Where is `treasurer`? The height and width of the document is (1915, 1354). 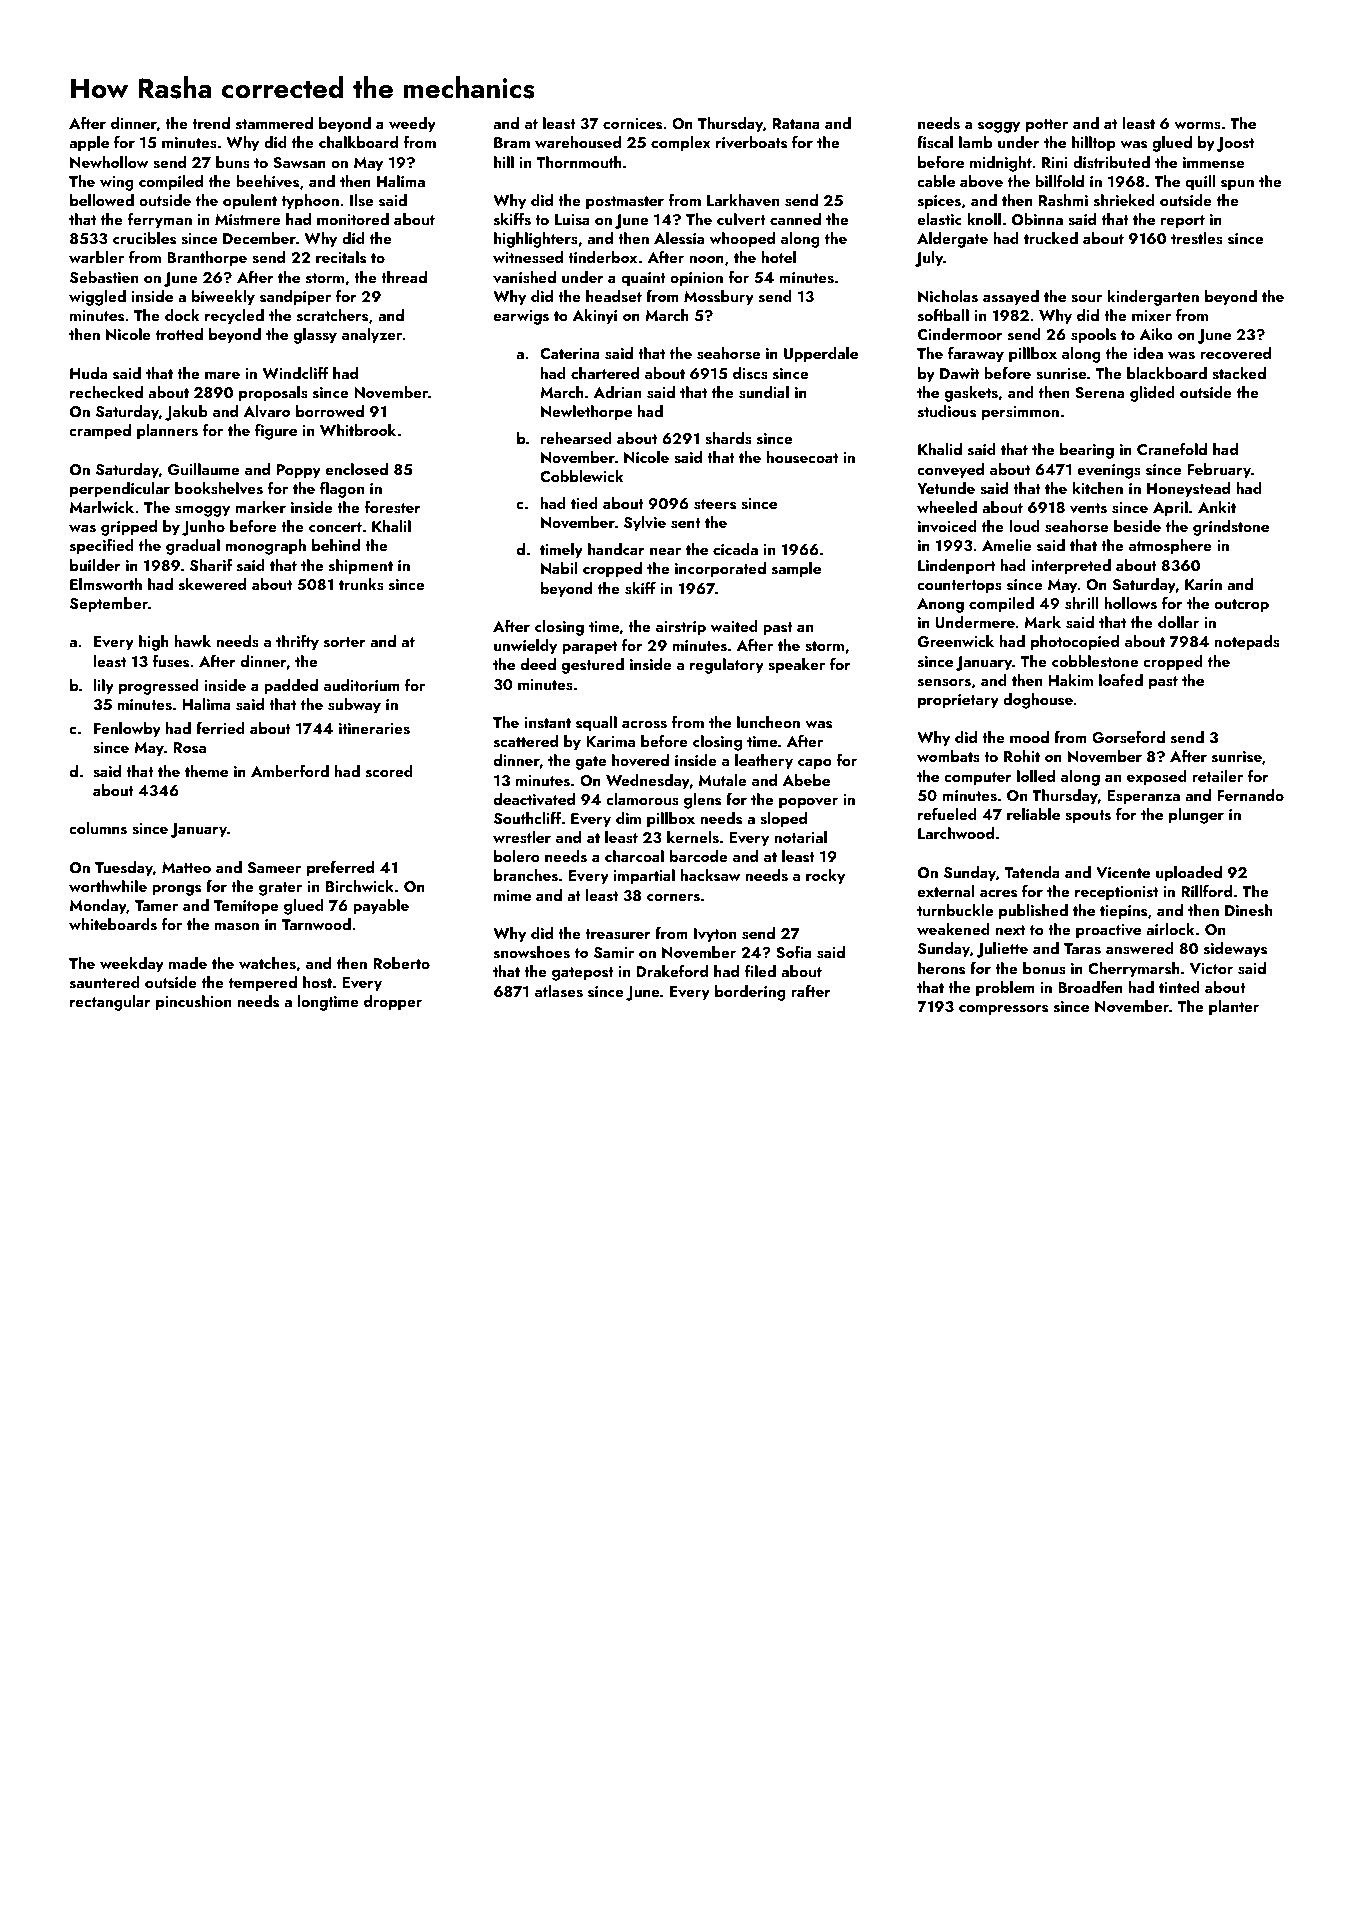 treasurer is located at coordinates (618, 934).
